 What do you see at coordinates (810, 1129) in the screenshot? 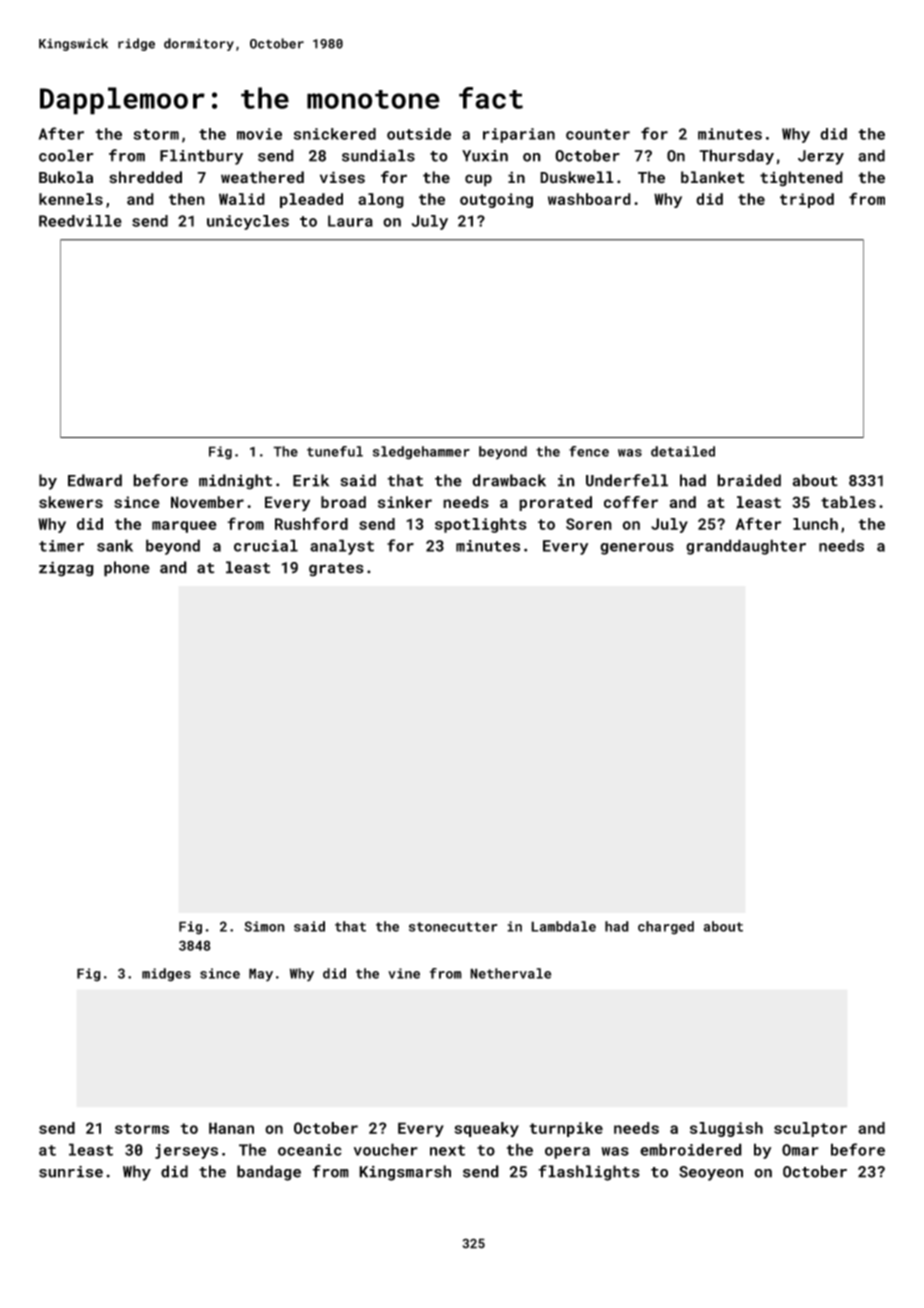
I see `sculptor` at bounding box center [810, 1129].
